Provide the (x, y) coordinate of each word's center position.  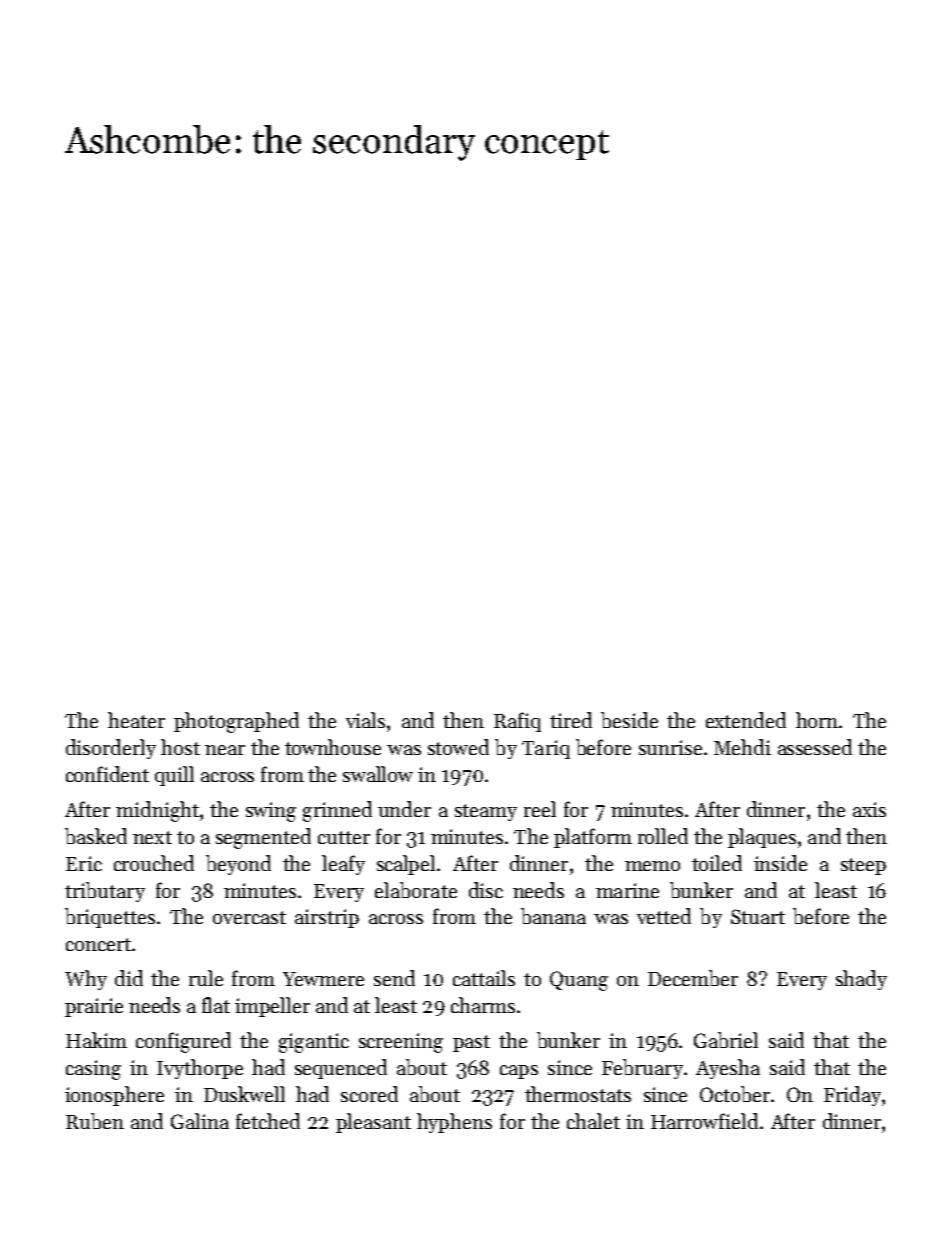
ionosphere (114, 1096)
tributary (105, 892)
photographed (236, 722)
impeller (272, 1007)
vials (365, 720)
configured (183, 1042)
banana (553, 916)
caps (519, 1072)
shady (861, 980)
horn (817, 720)
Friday (852, 1096)
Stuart (758, 916)
